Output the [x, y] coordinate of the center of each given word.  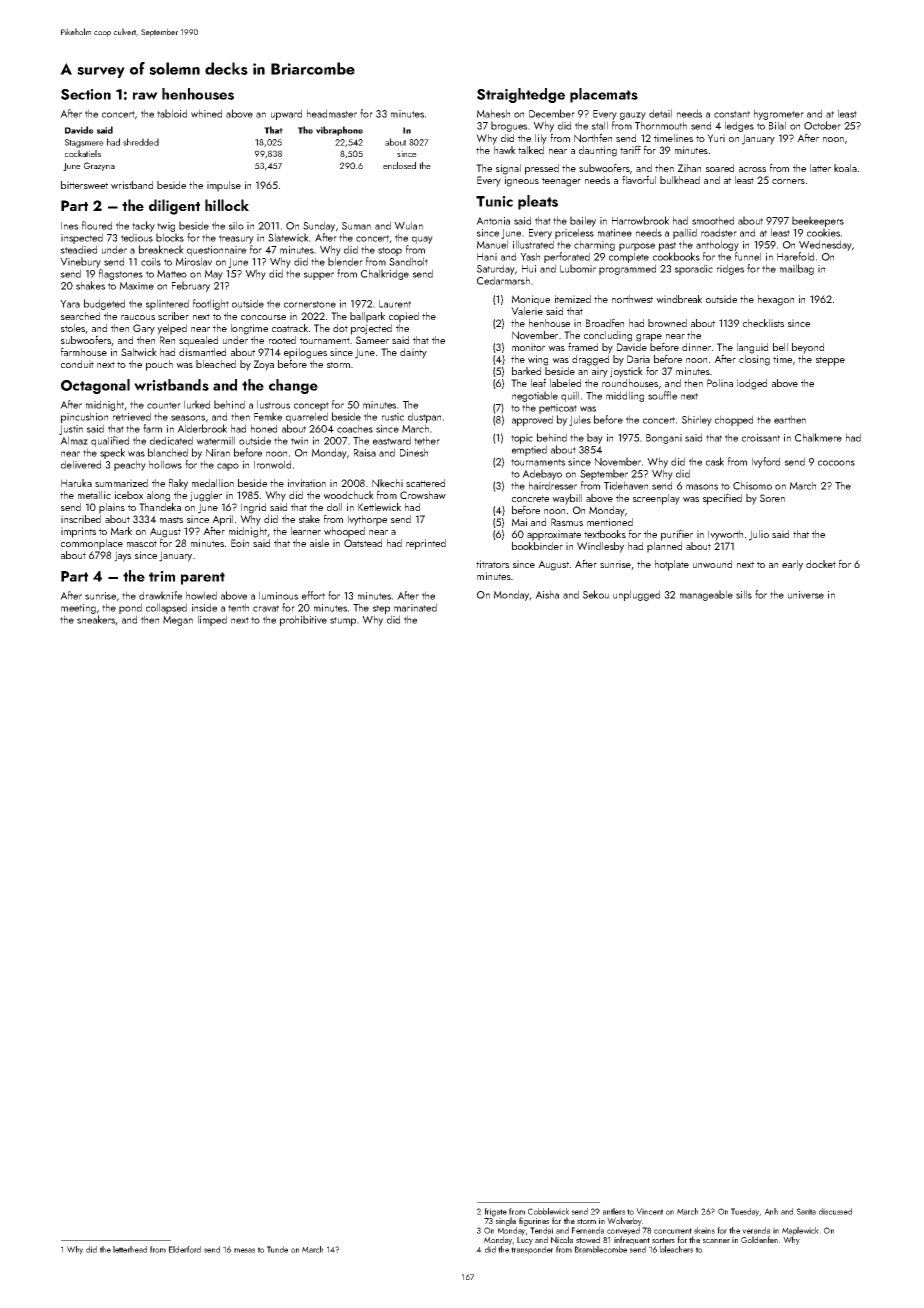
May [214, 275]
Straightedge [521, 95]
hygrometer [779, 114]
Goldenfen [759, 1239]
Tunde [277, 1249]
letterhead [130, 1249]
